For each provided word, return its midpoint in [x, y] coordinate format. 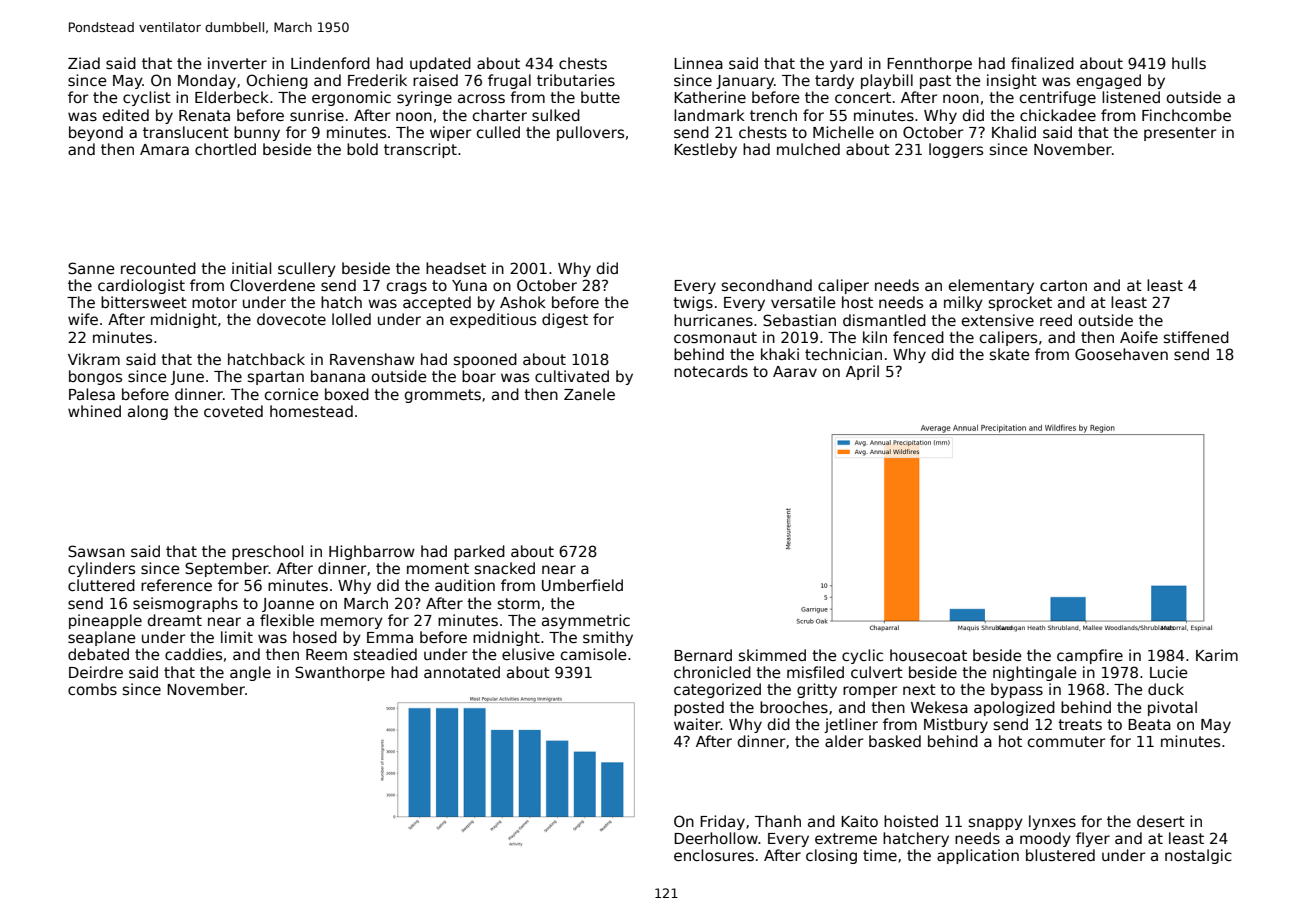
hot [1010, 741]
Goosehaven [1121, 354]
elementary [991, 286]
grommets [442, 396]
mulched [808, 149]
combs [92, 689]
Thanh [778, 821]
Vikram [94, 359]
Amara [164, 149]
